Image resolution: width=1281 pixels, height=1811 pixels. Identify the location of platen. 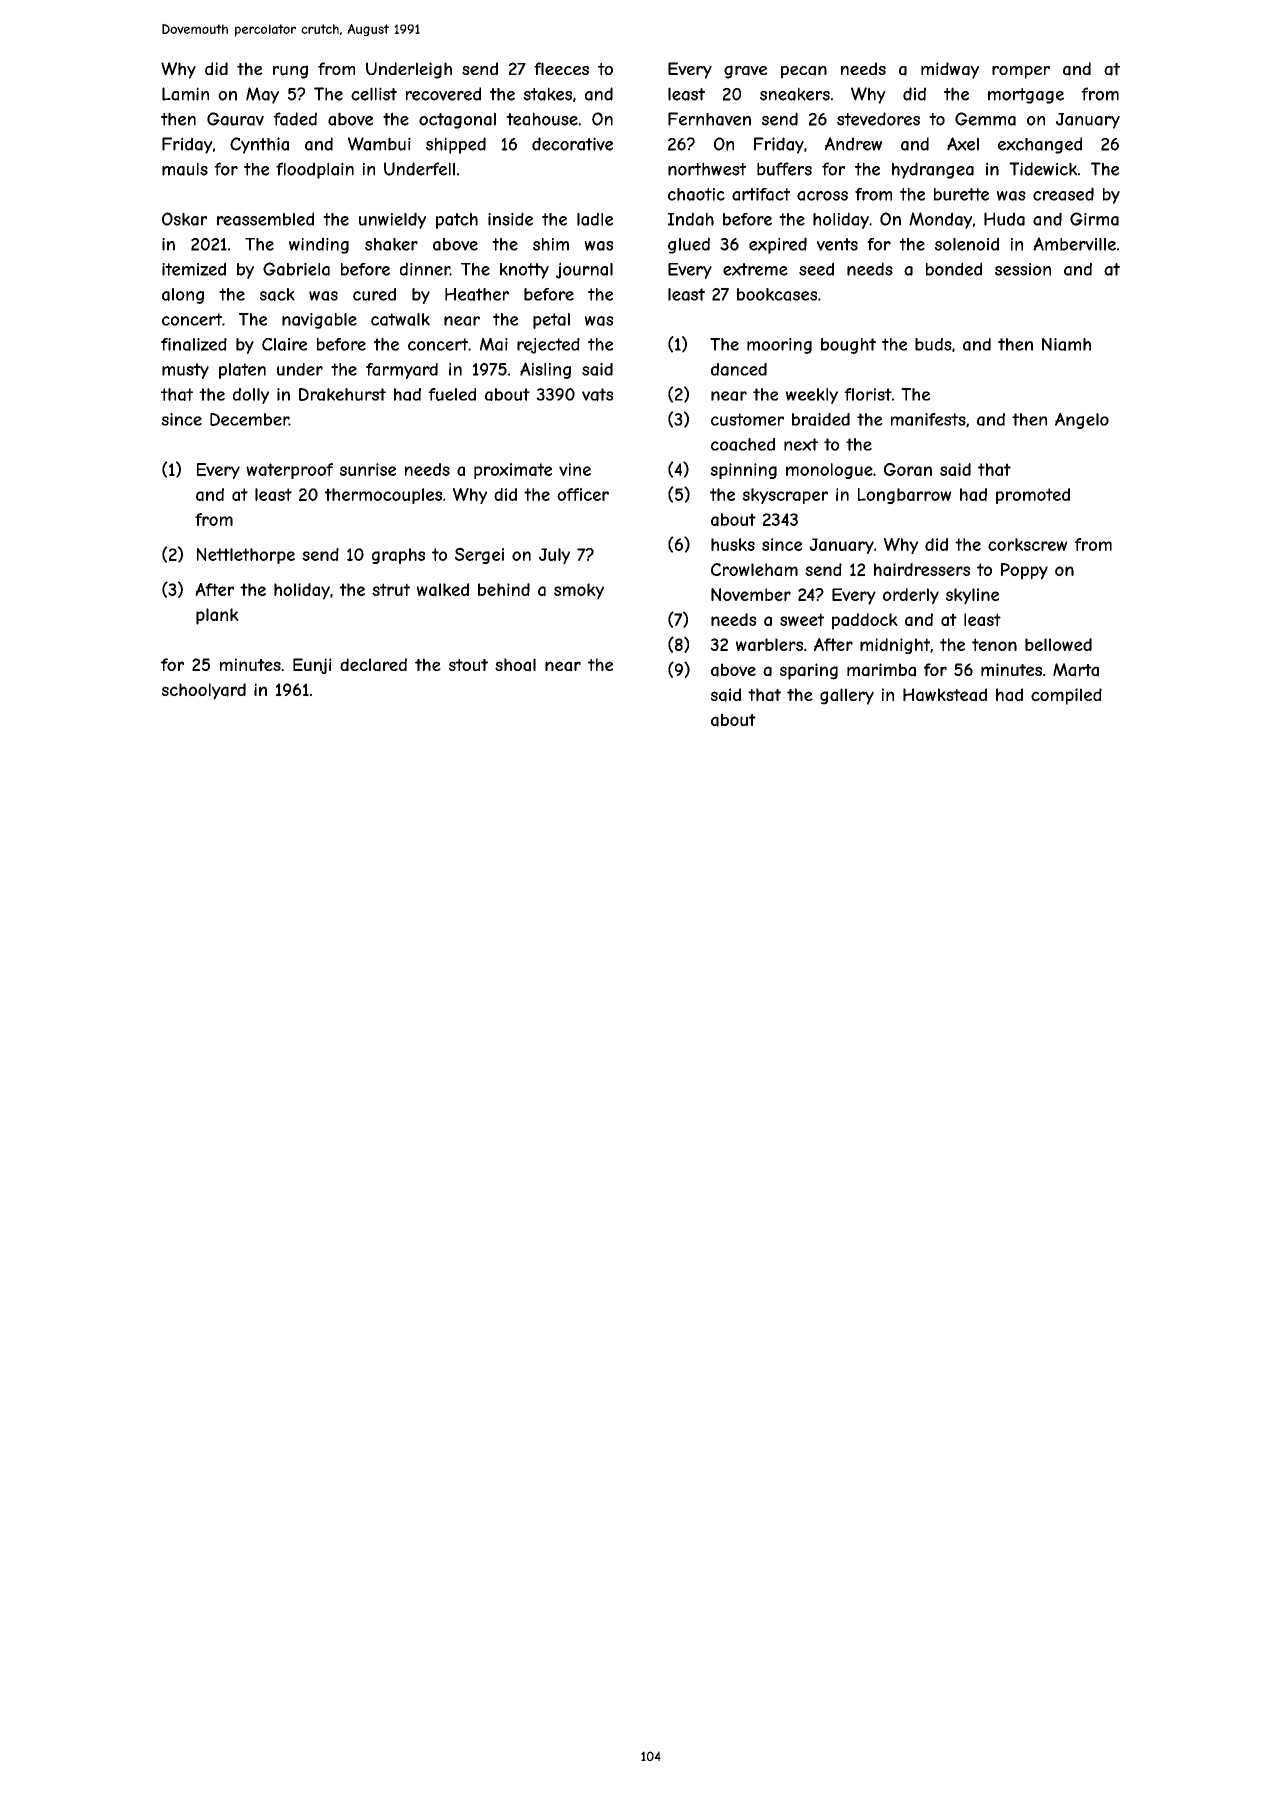
(242, 371).
